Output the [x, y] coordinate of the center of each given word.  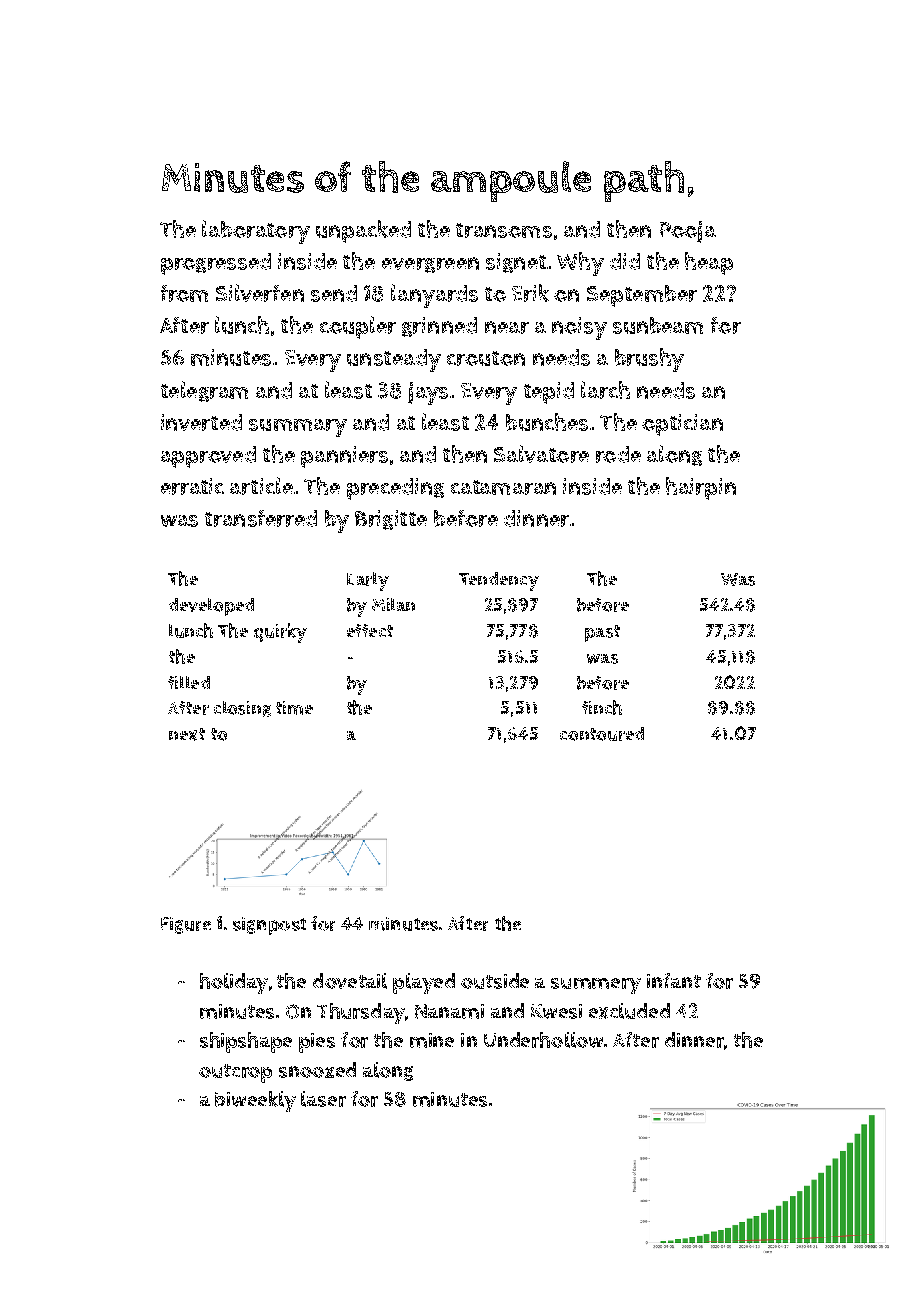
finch [602, 707]
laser [323, 1099]
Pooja [688, 232]
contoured [602, 734]
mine [432, 1040]
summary [298, 428]
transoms [504, 230]
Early [368, 581]
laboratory [256, 232]
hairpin [701, 488]
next [187, 734]
